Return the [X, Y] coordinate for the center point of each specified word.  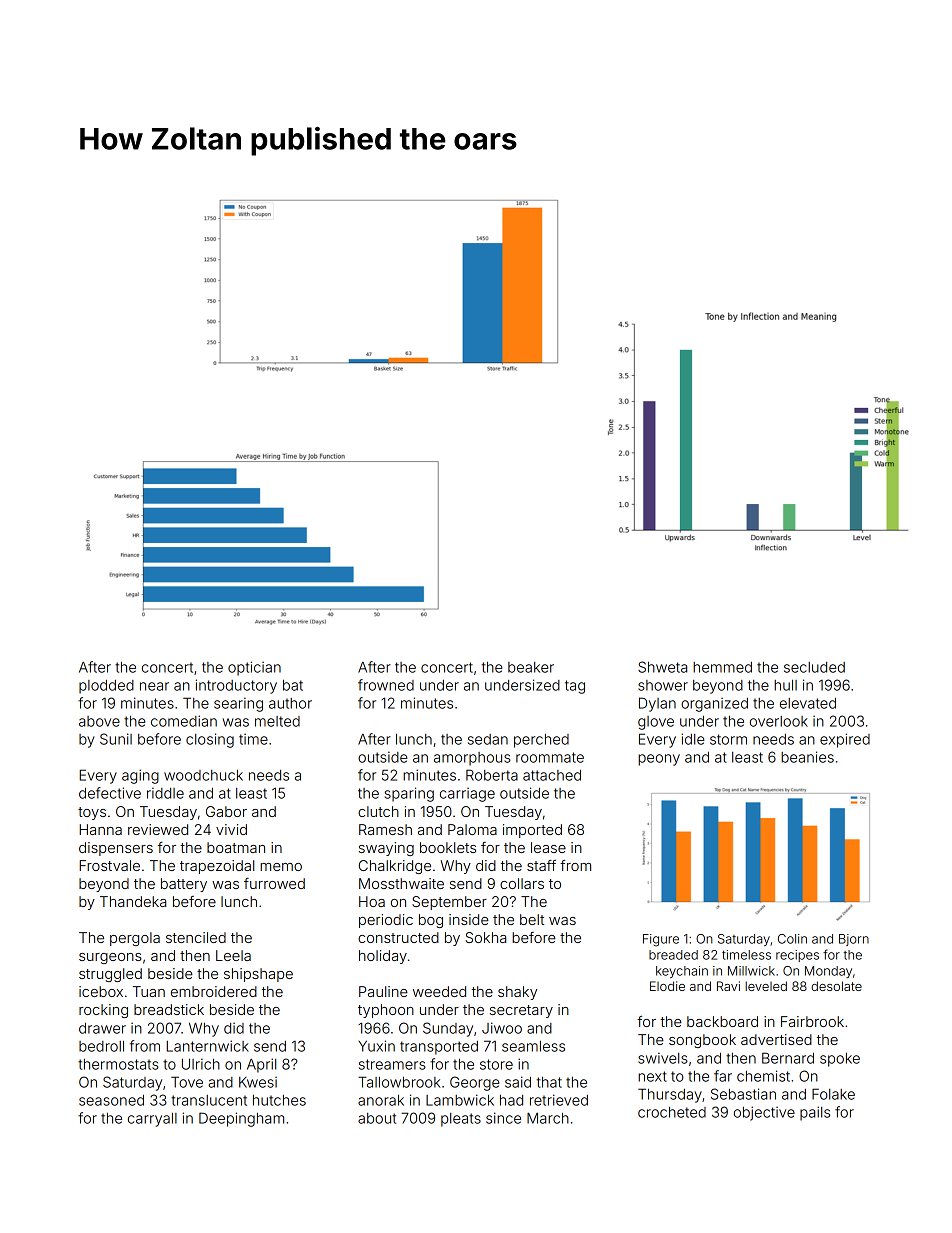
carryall [152, 1120]
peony [659, 760]
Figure [661, 940]
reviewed [158, 829]
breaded [673, 955]
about [377, 1118]
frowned [386, 685]
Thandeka [133, 901]
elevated [808, 703]
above [99, 721]
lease [548, 847]
